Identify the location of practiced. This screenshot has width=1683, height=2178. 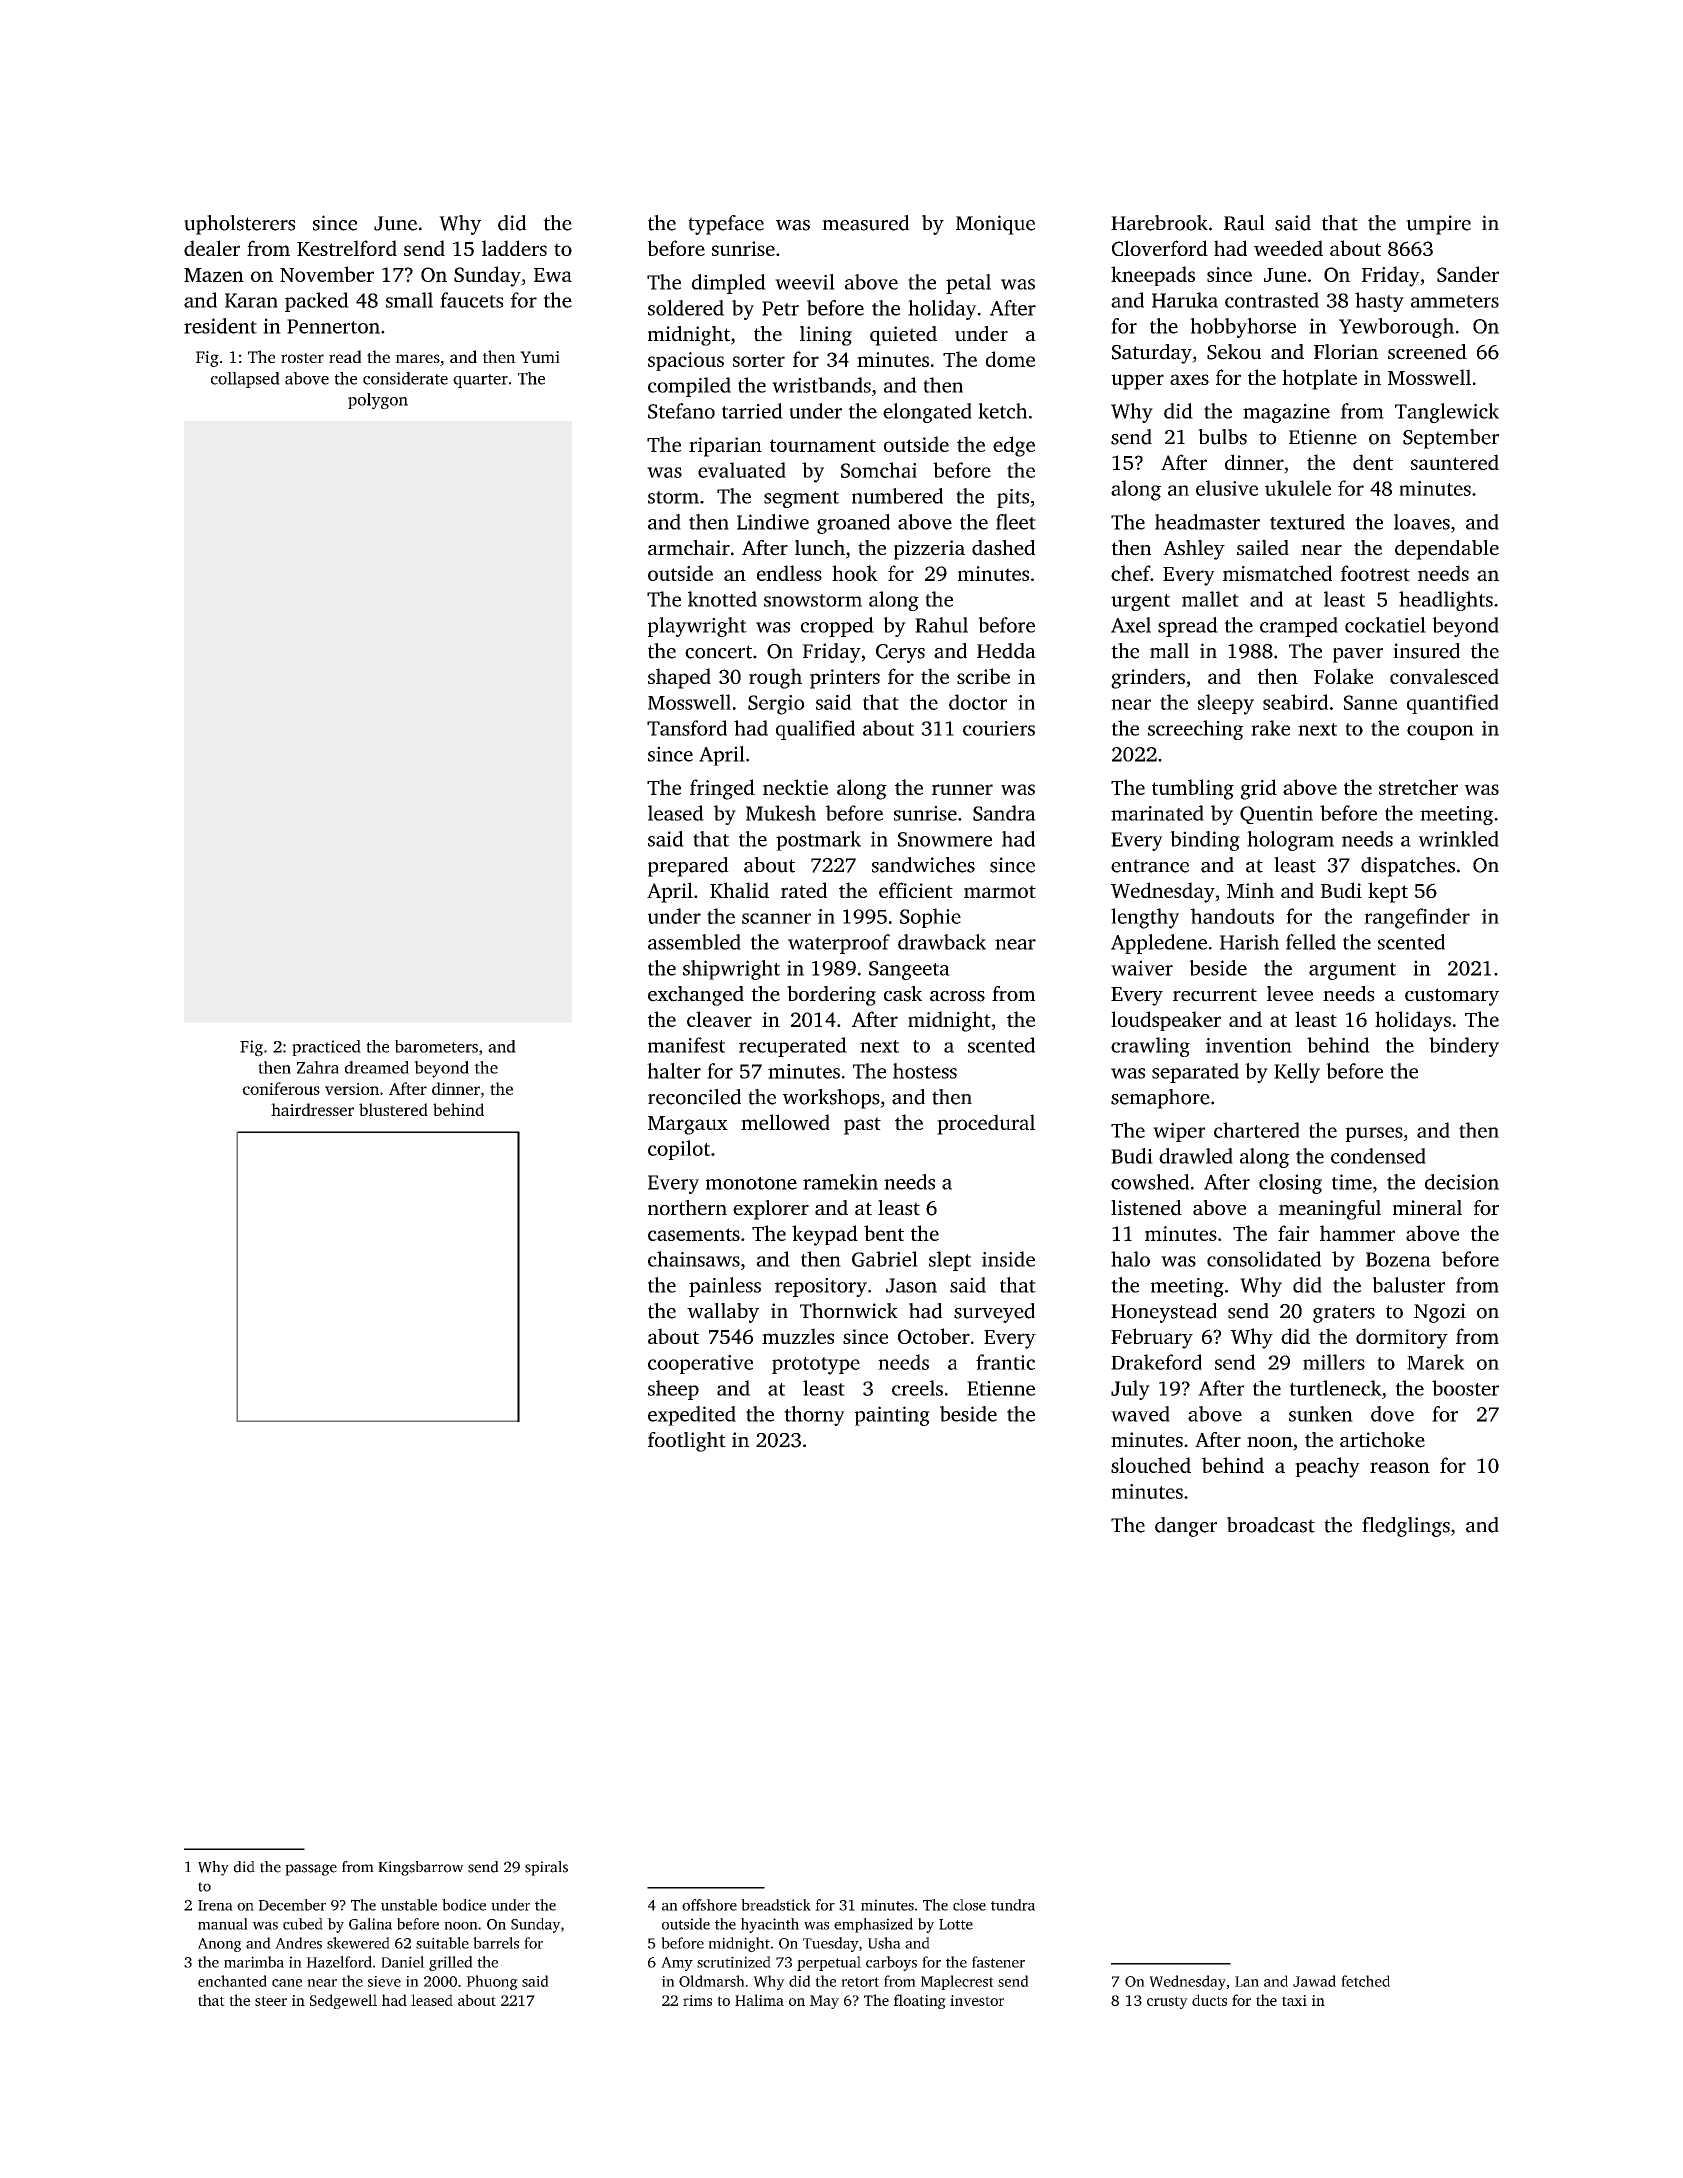
(326, 1048).
